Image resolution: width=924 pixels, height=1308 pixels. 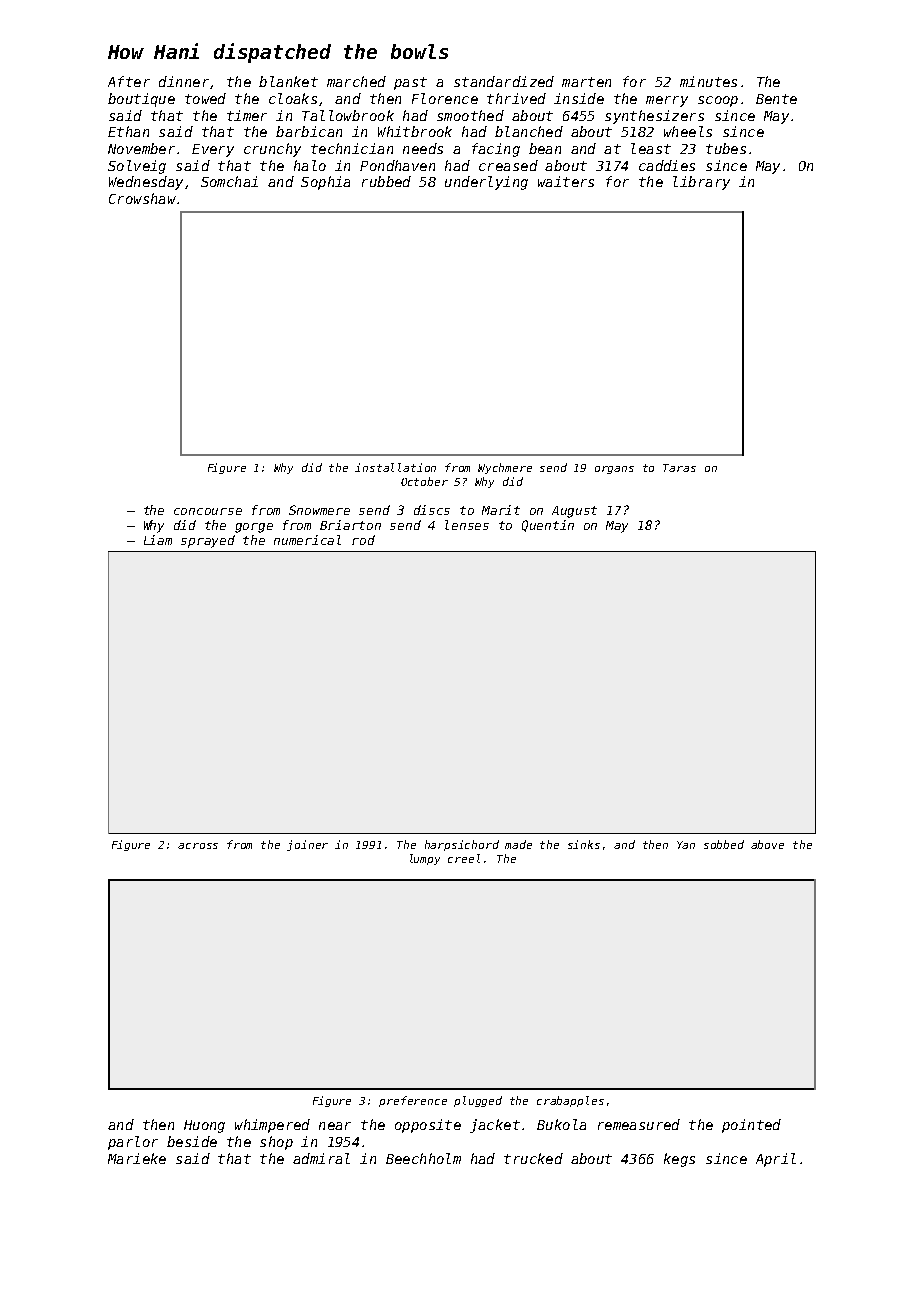 What do you see at coordinates (184, 81) in the image?
I see `dinner` at bounding box center [184, 81].
